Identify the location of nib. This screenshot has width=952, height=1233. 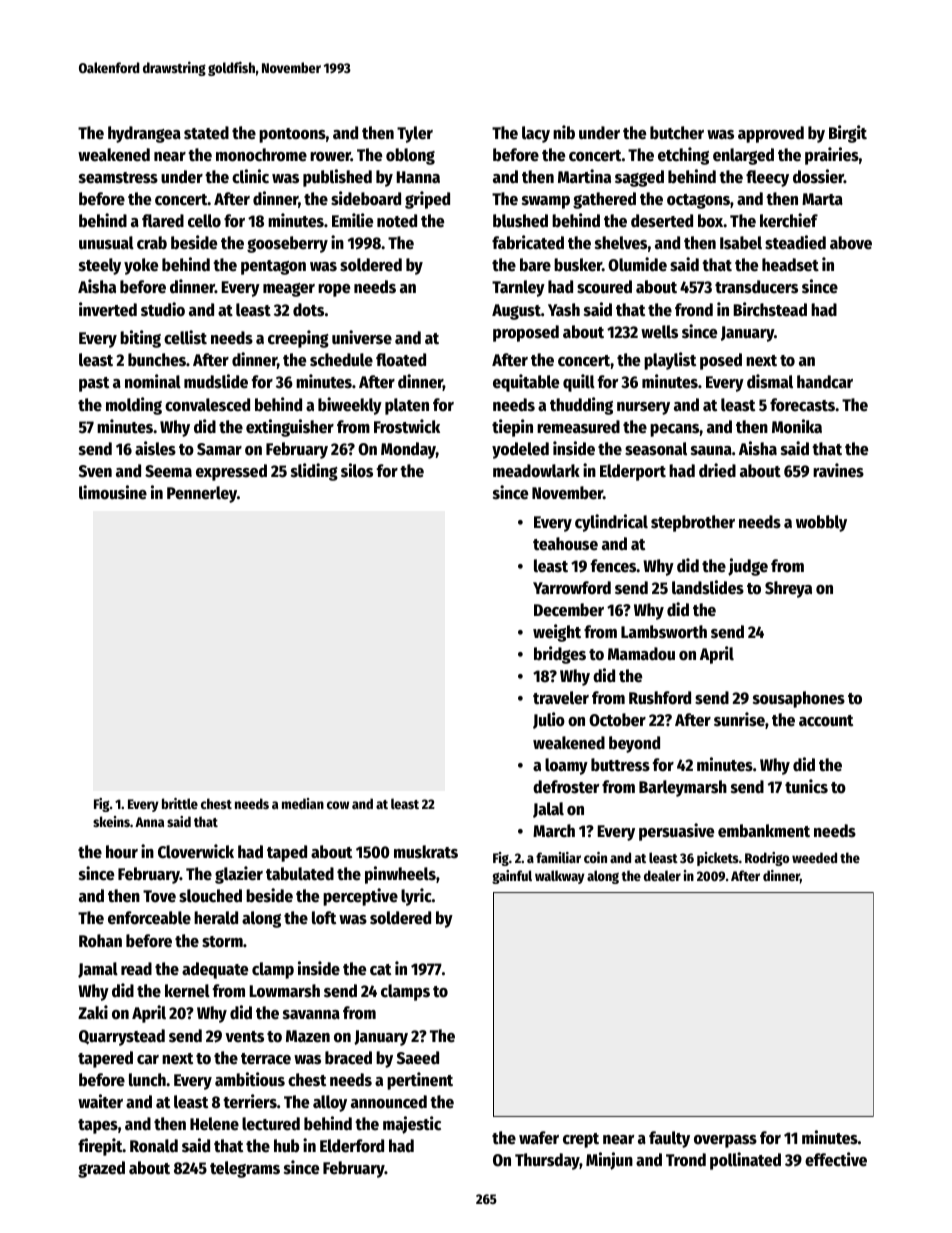
(564, 132).
